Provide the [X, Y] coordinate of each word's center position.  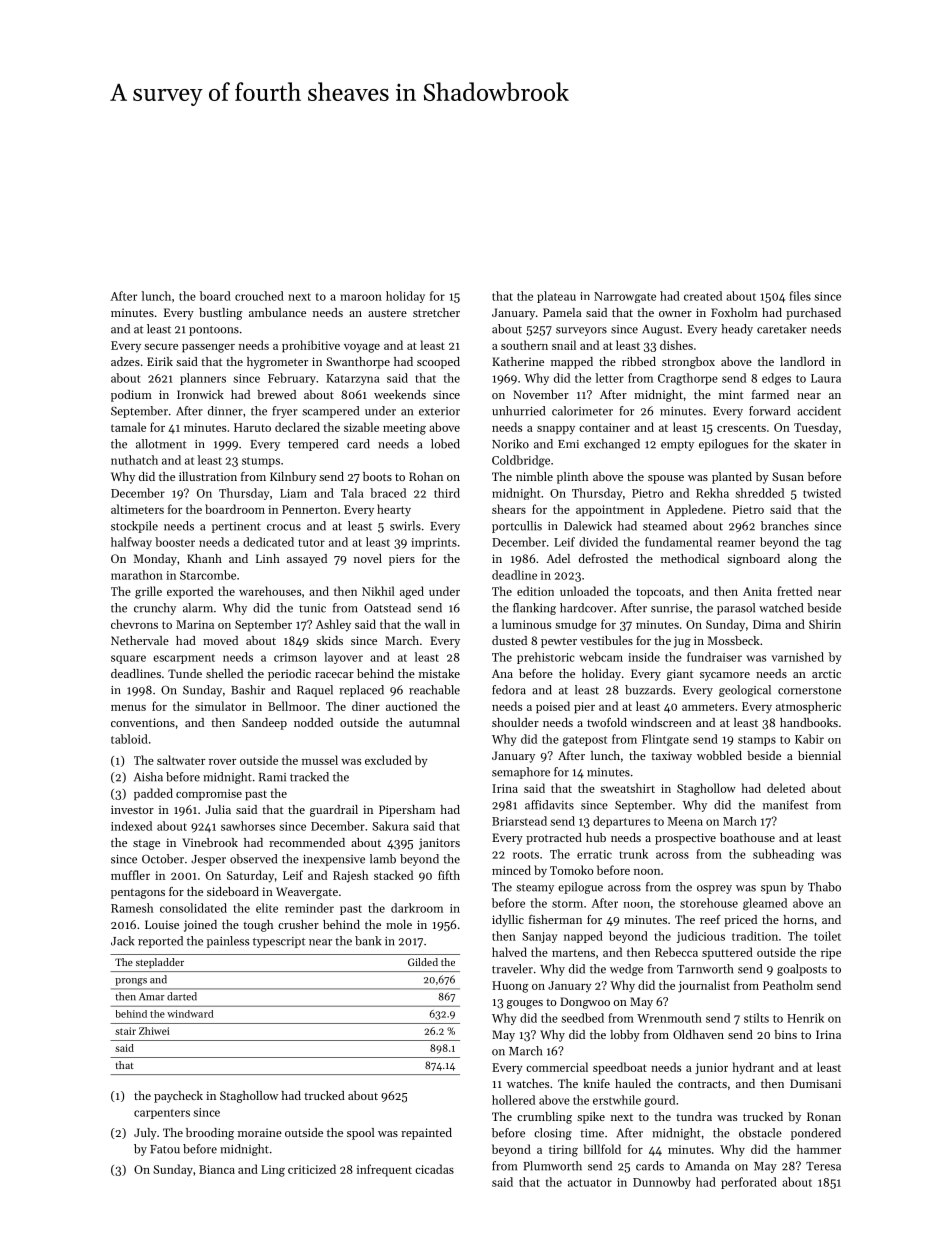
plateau [556, 297]
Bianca [217, 1169]
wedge [626, 970]
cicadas [434, 1169]
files [800, 296]
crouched [259, 296]
